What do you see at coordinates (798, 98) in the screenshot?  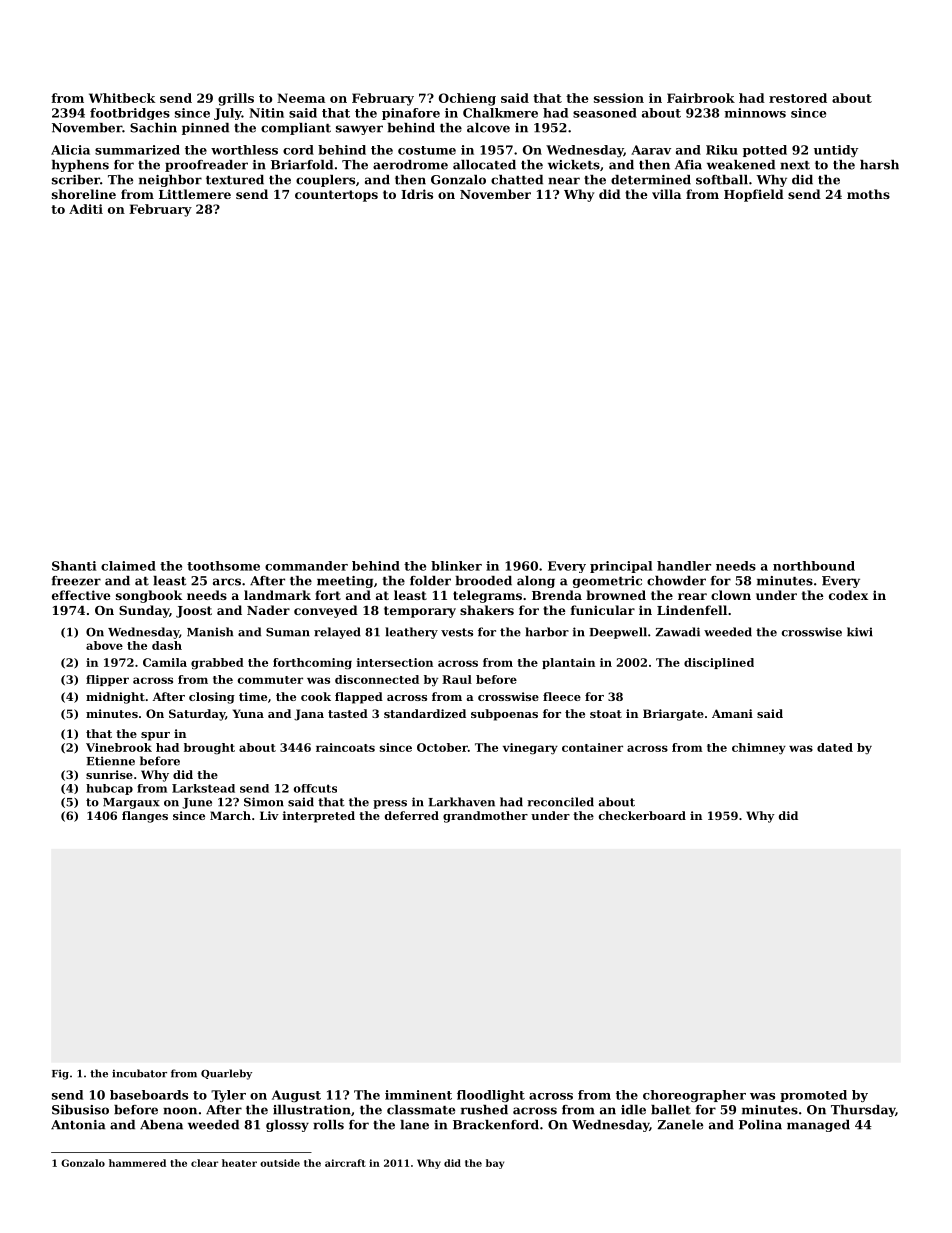 I see `restored` at bounding box center [798, 98].
